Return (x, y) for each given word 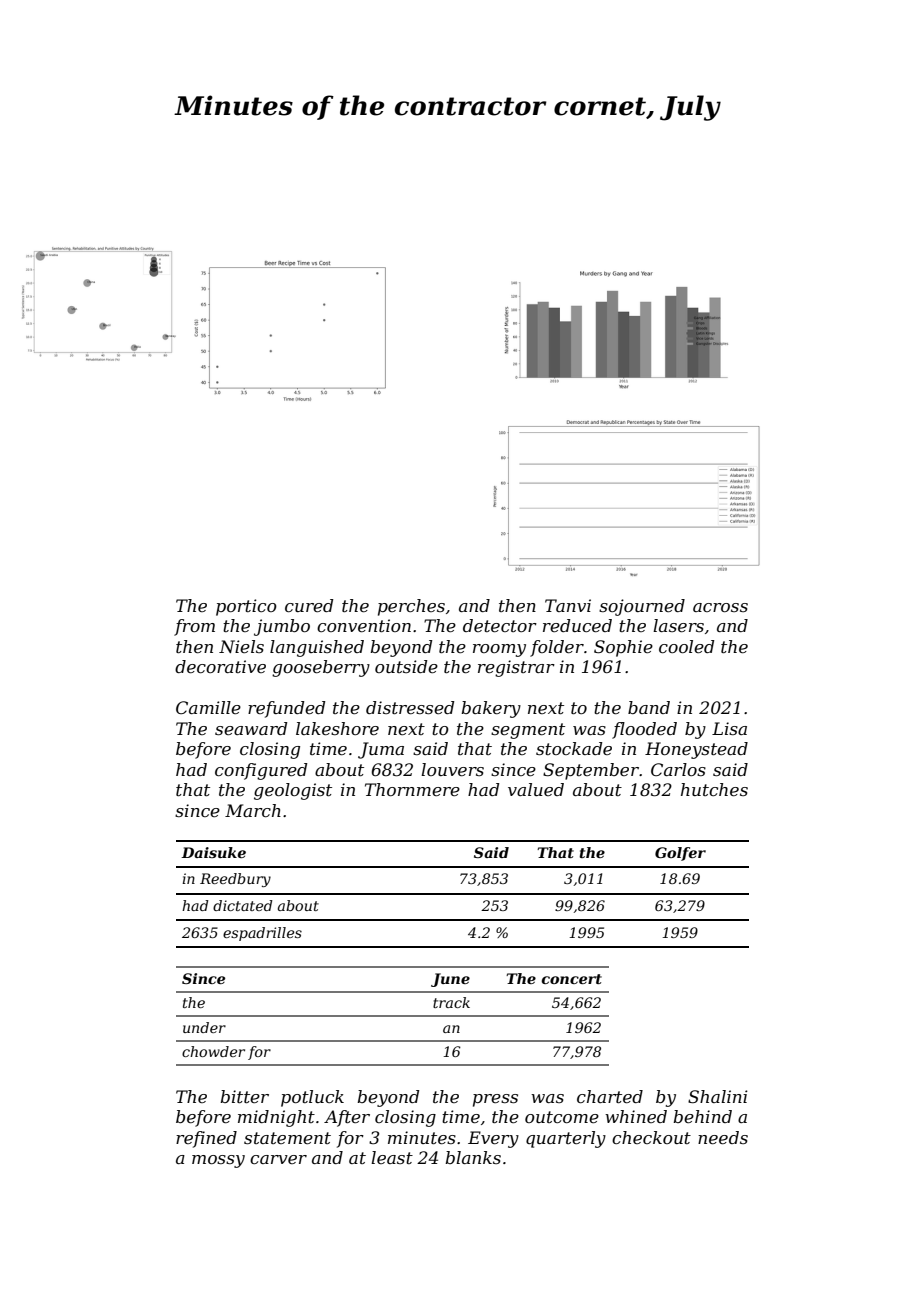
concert (572, 979)
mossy (218, 1161)
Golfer (680, 854)
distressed (410, 707)
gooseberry (321, 668)
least (392, 1157)
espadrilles (262, 934)
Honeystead (696, 750)
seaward (251, 728)
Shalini (718, 1096)
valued (536, 789)
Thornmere (412, 789)
